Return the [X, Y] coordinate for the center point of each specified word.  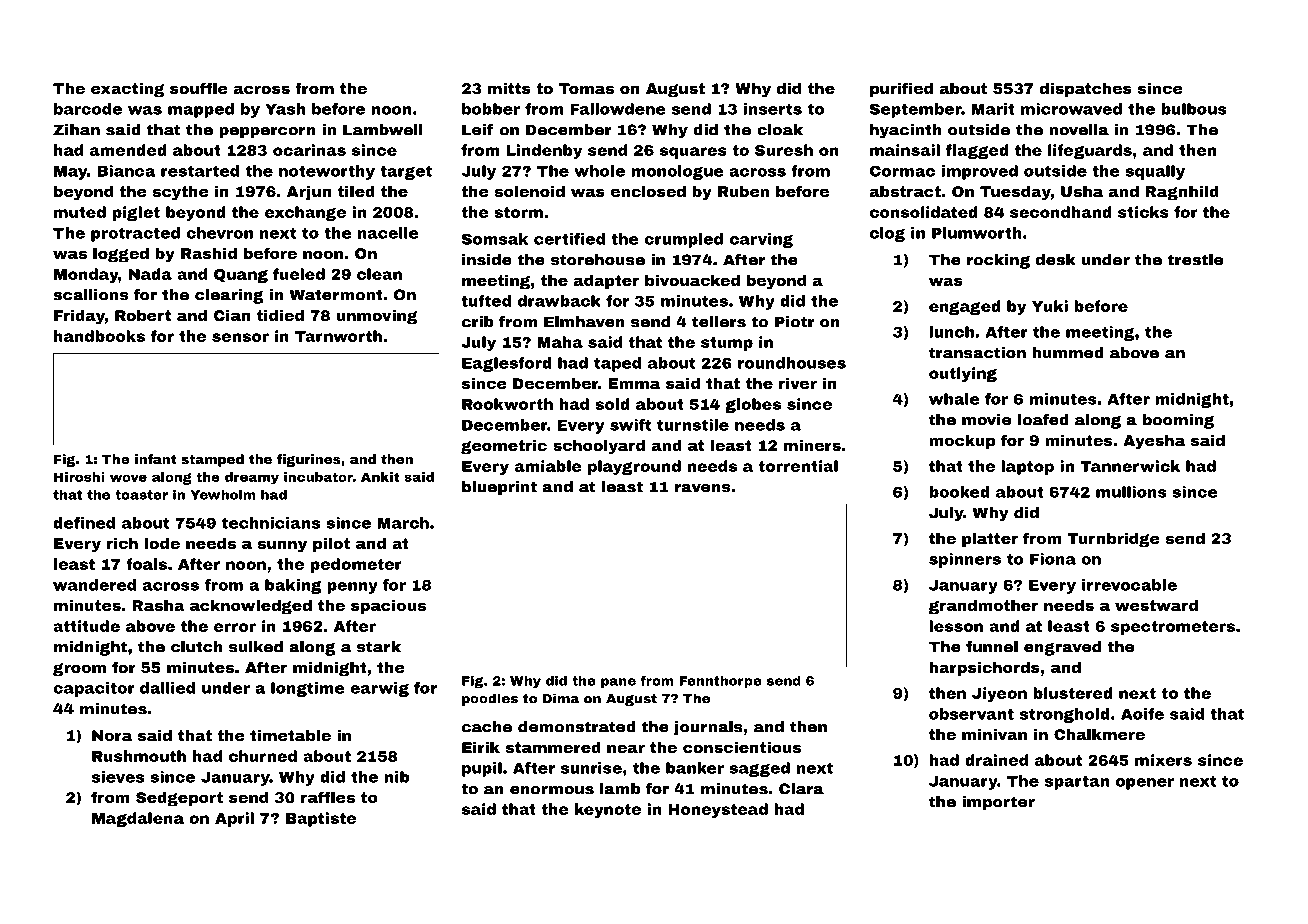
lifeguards [1090, 151]
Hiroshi [79, 477]
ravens [702, 488]
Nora [112, 735]
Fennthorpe [720, 682]
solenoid [529, 191]
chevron [219, 233]
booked [959, 492]
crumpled [683, 240]
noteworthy [327, 172]
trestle [1195, 260]
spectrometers [1173, 628]
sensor [240, 337]
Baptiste [321, 819]
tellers [719, 322]
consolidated [924, 212]
